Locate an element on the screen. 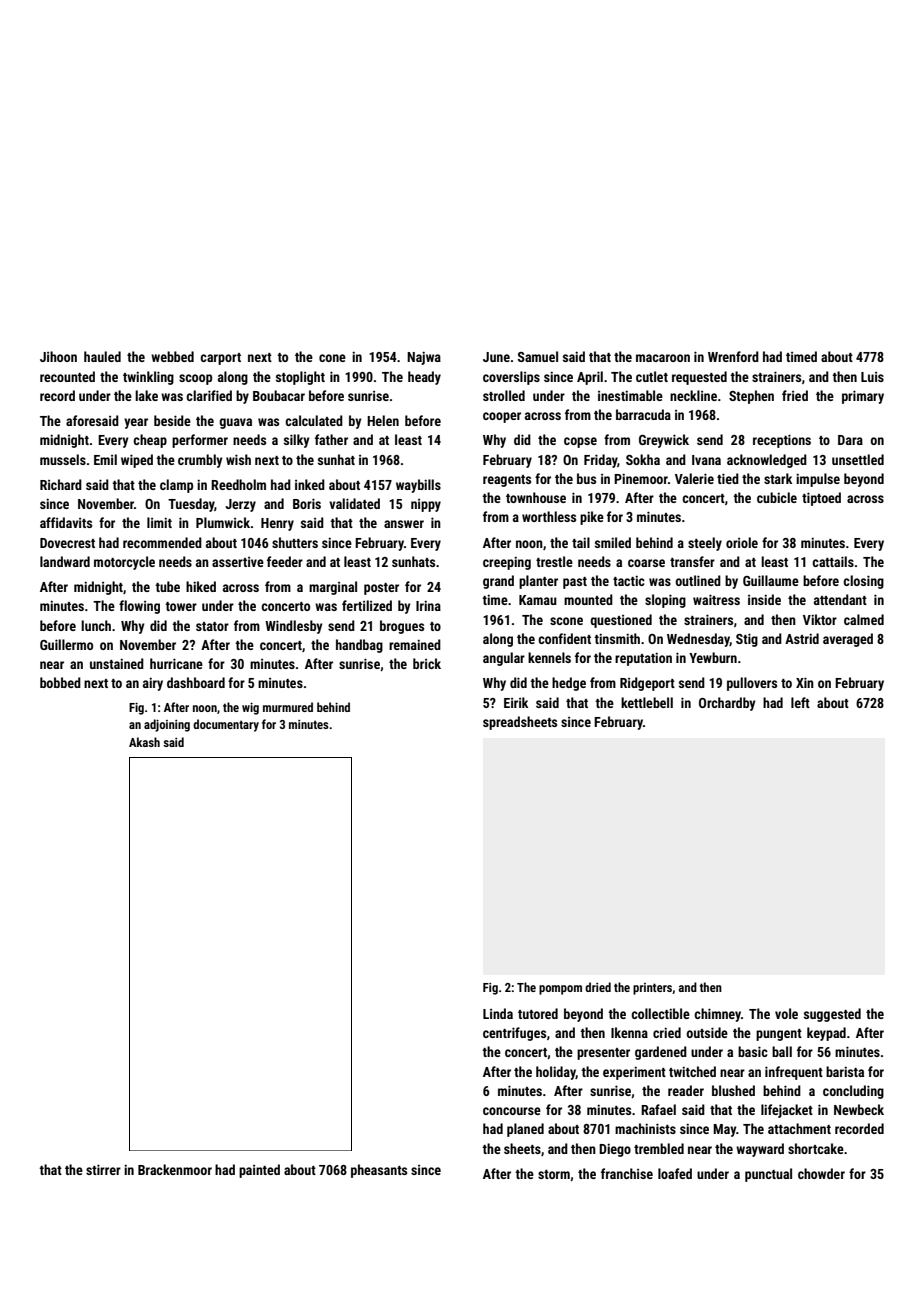 Image resolution: width=924 pixels, height=1308 pixels. landward is located at coordinates (65, 561).
